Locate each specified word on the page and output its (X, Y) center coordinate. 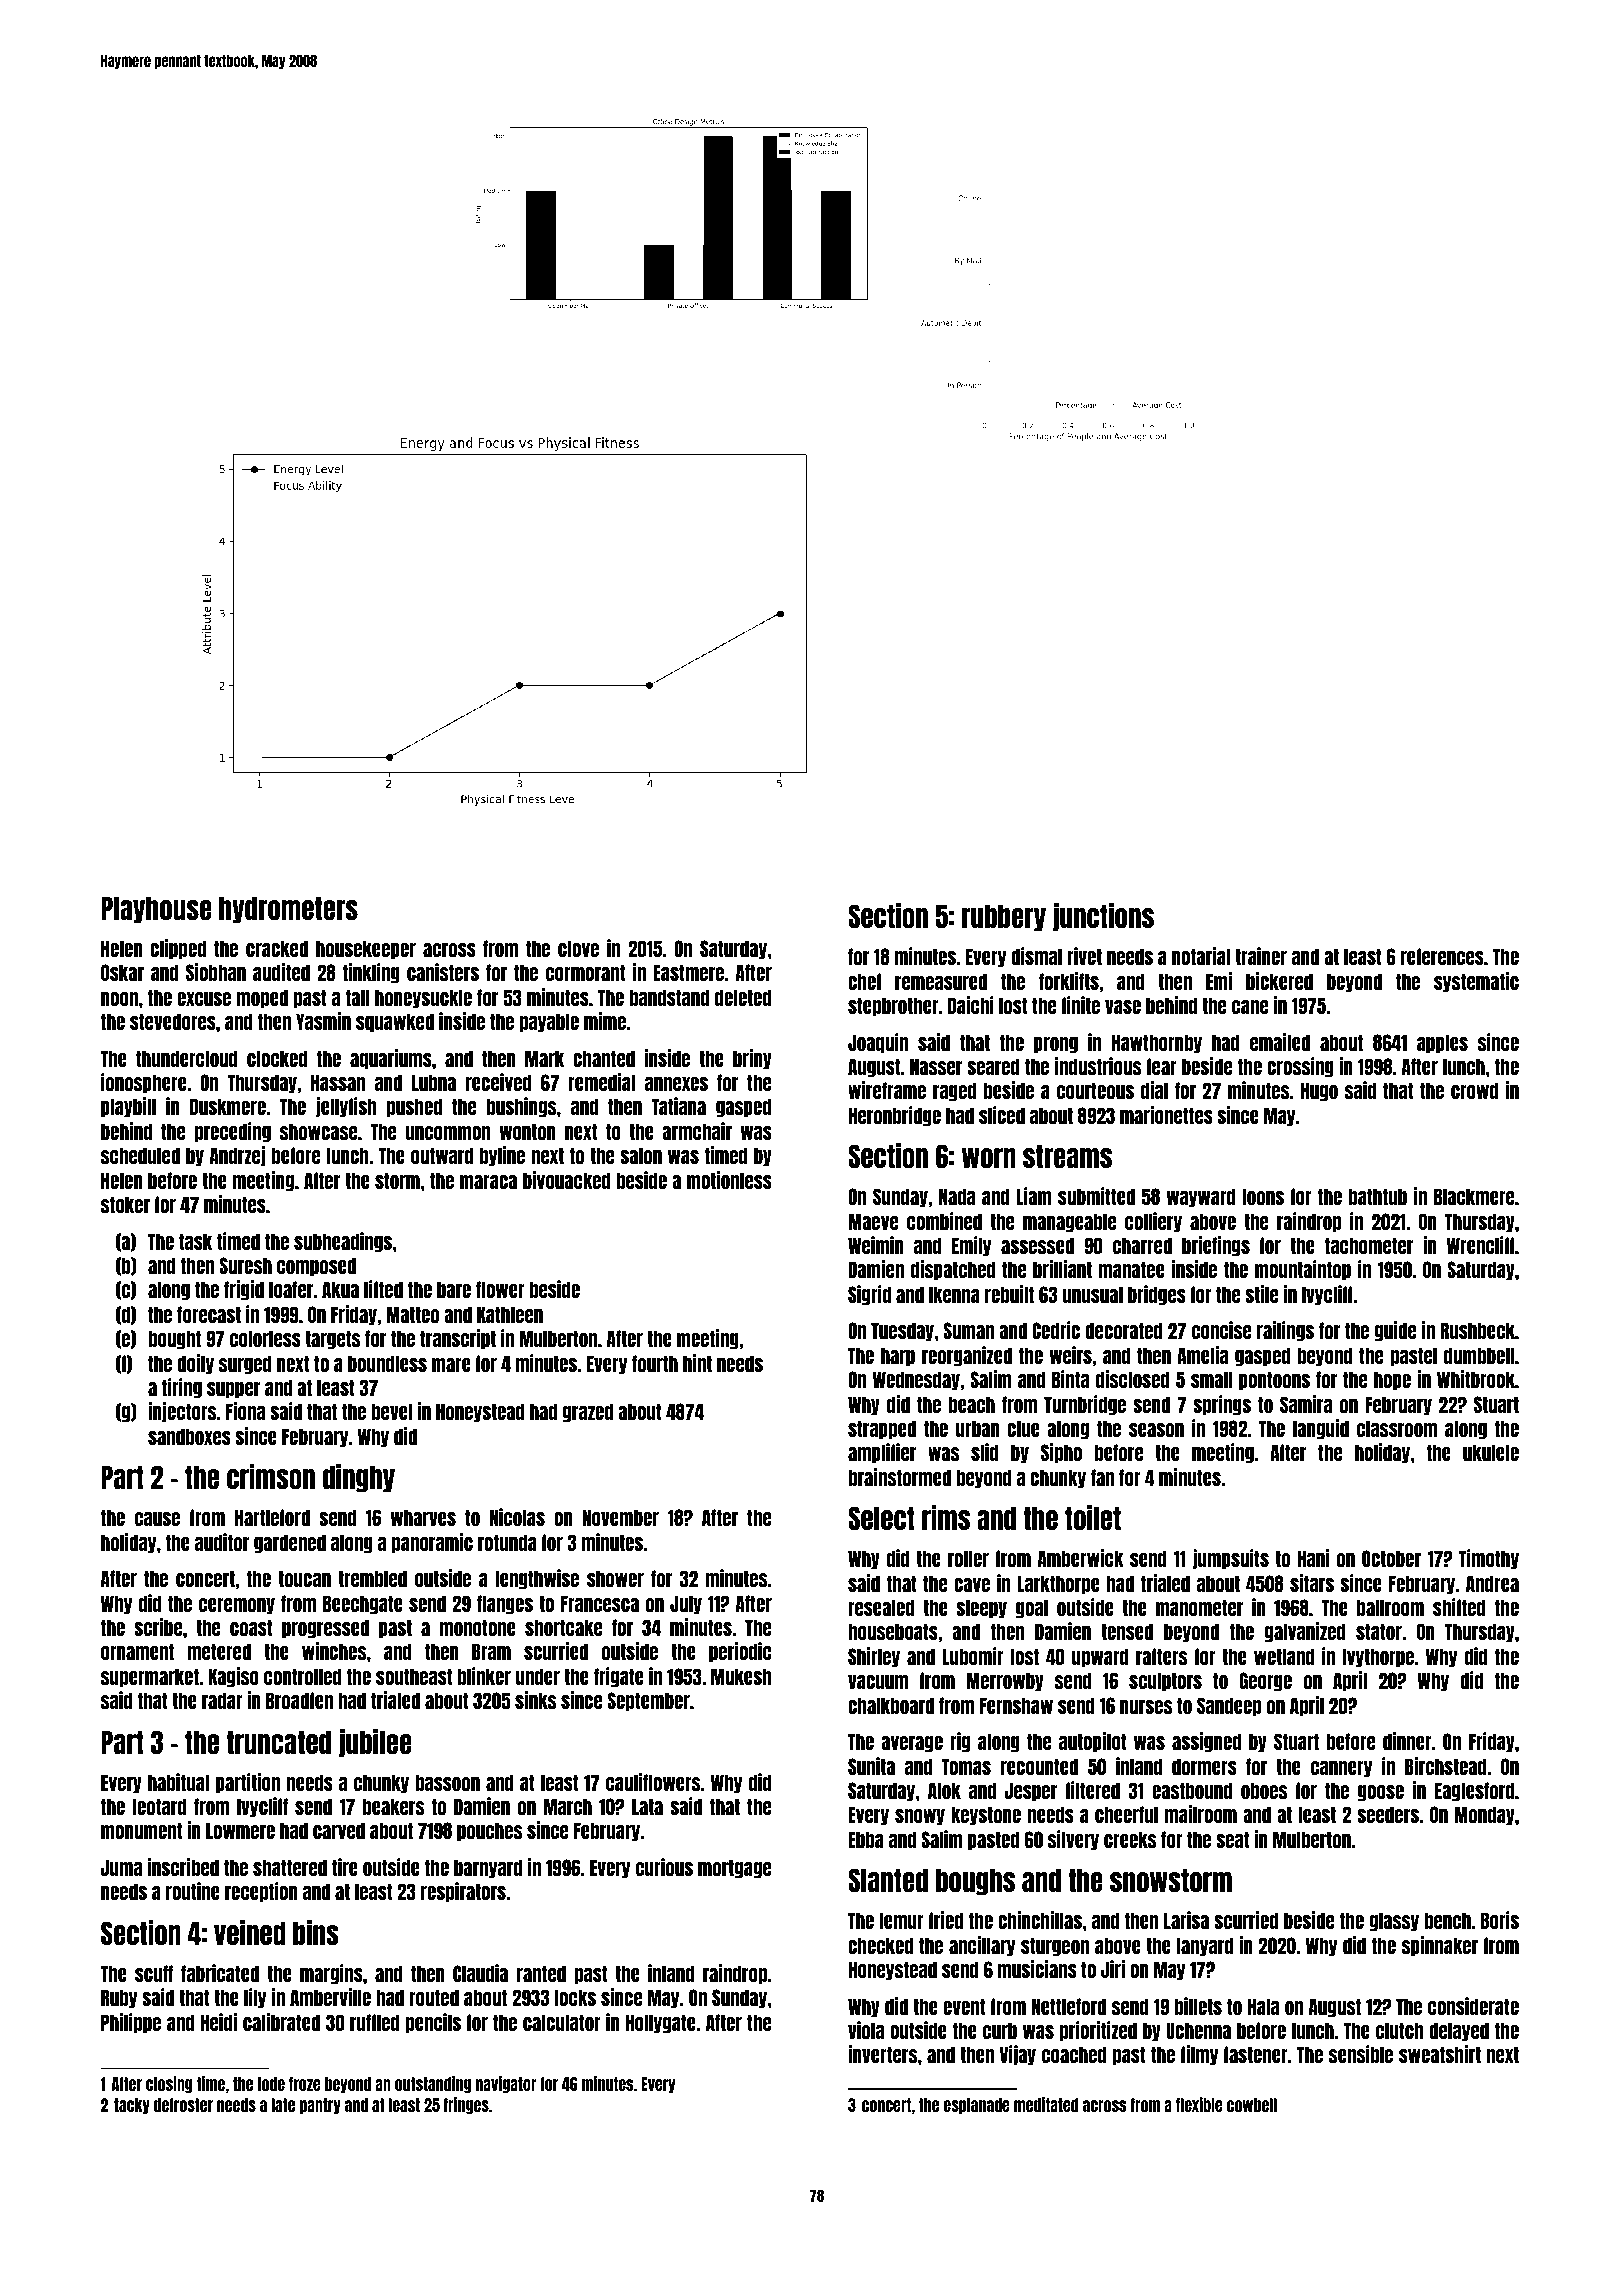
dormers (1204, 1766)
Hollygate (660, 2024)
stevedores (173, 1021)
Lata (647, 1806)
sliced (1002, 1115)
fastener (1256, 2054)
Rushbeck (1477, 1330)
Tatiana (678, 1106)
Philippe (131, 2023)
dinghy (359, 1478)
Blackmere (1474, 1196)
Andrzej (238, 1156)
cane (1250, 1007)
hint (697, 1363)
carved (339, 1830)
